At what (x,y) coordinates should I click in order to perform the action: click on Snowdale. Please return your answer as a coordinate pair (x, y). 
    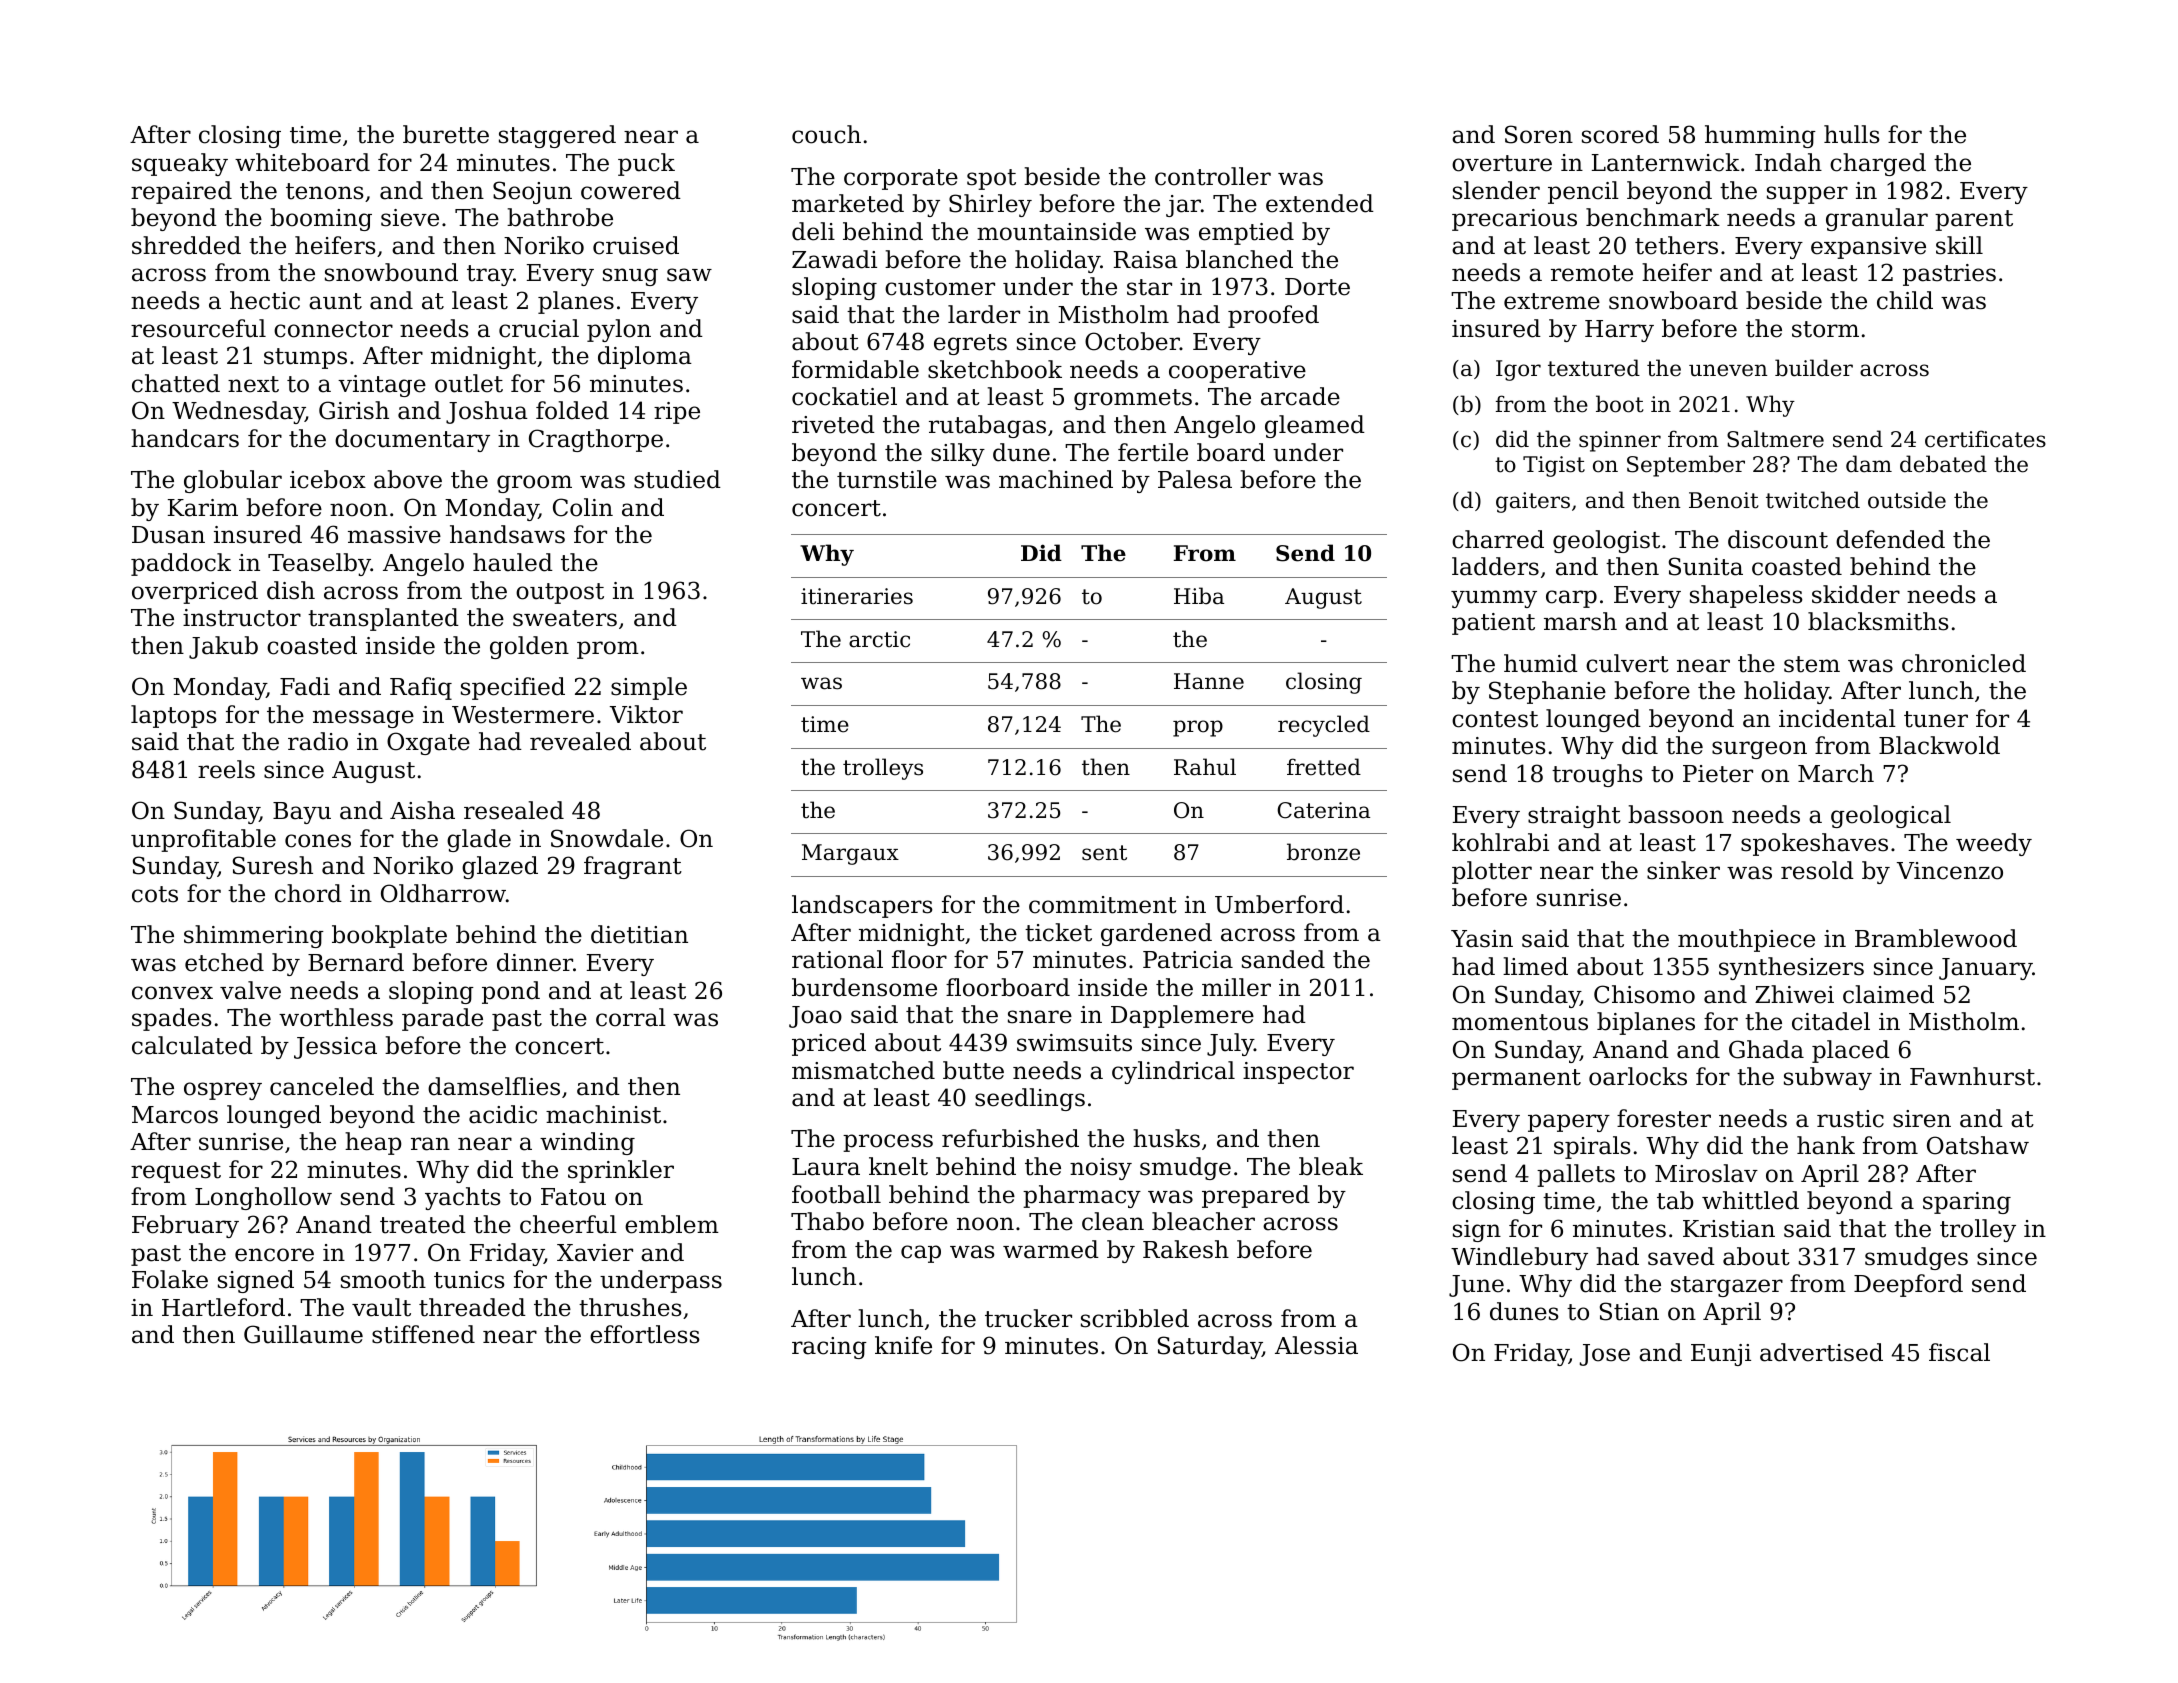
    Looking at the image, I should click on (607, 838).
